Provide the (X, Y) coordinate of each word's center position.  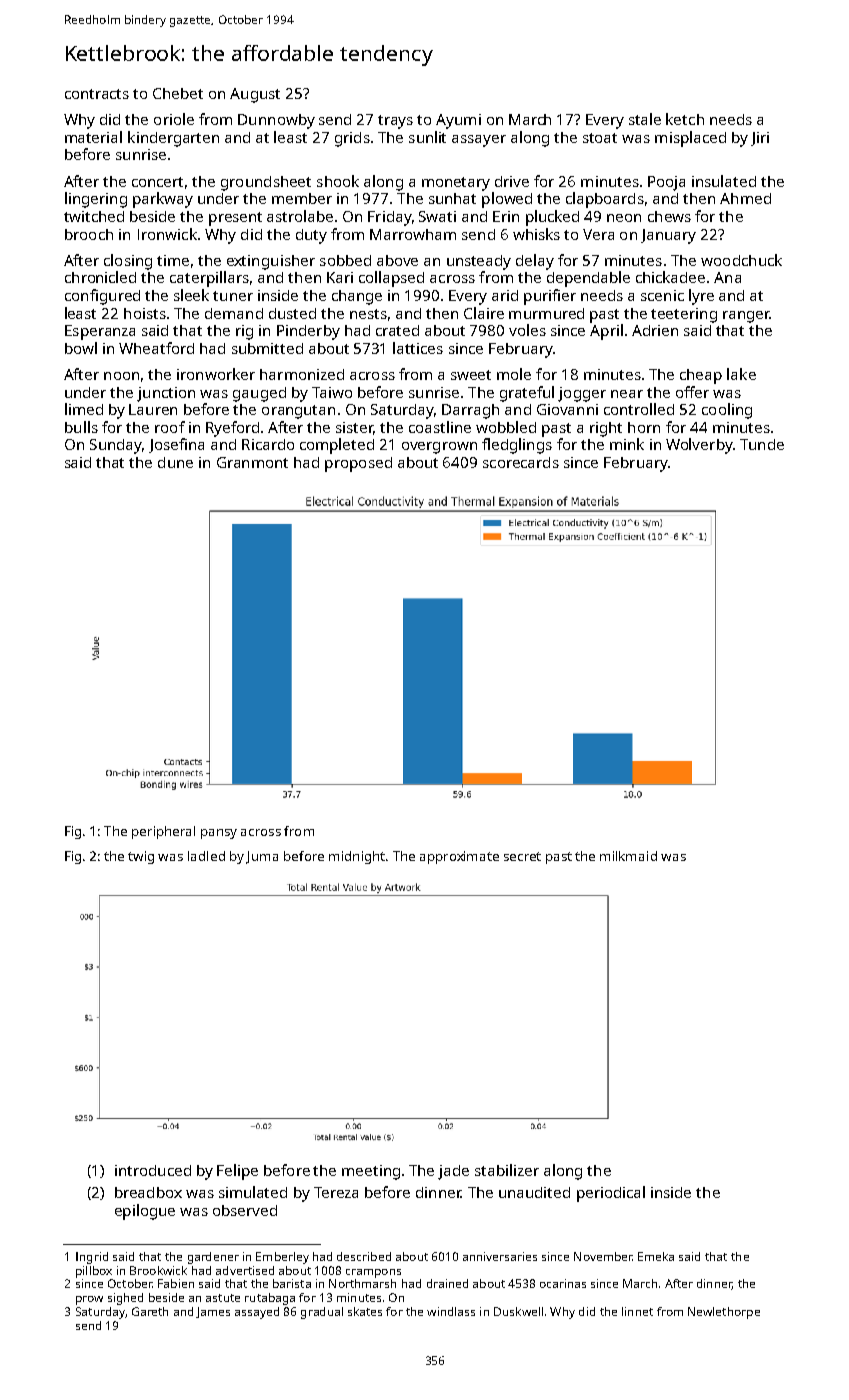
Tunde (762, 444)
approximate (459, 857)
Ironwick (167, 234)
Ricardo (268, 444)
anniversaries (500, 1256)
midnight (357, 857)
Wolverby (699, 446)
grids (352, 139)
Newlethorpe (724, 1313)
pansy (219, 834)
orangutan (298, 412)
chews (669, 216)
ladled (206, 856)
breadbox (148, 1192)
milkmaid (628, 856)
